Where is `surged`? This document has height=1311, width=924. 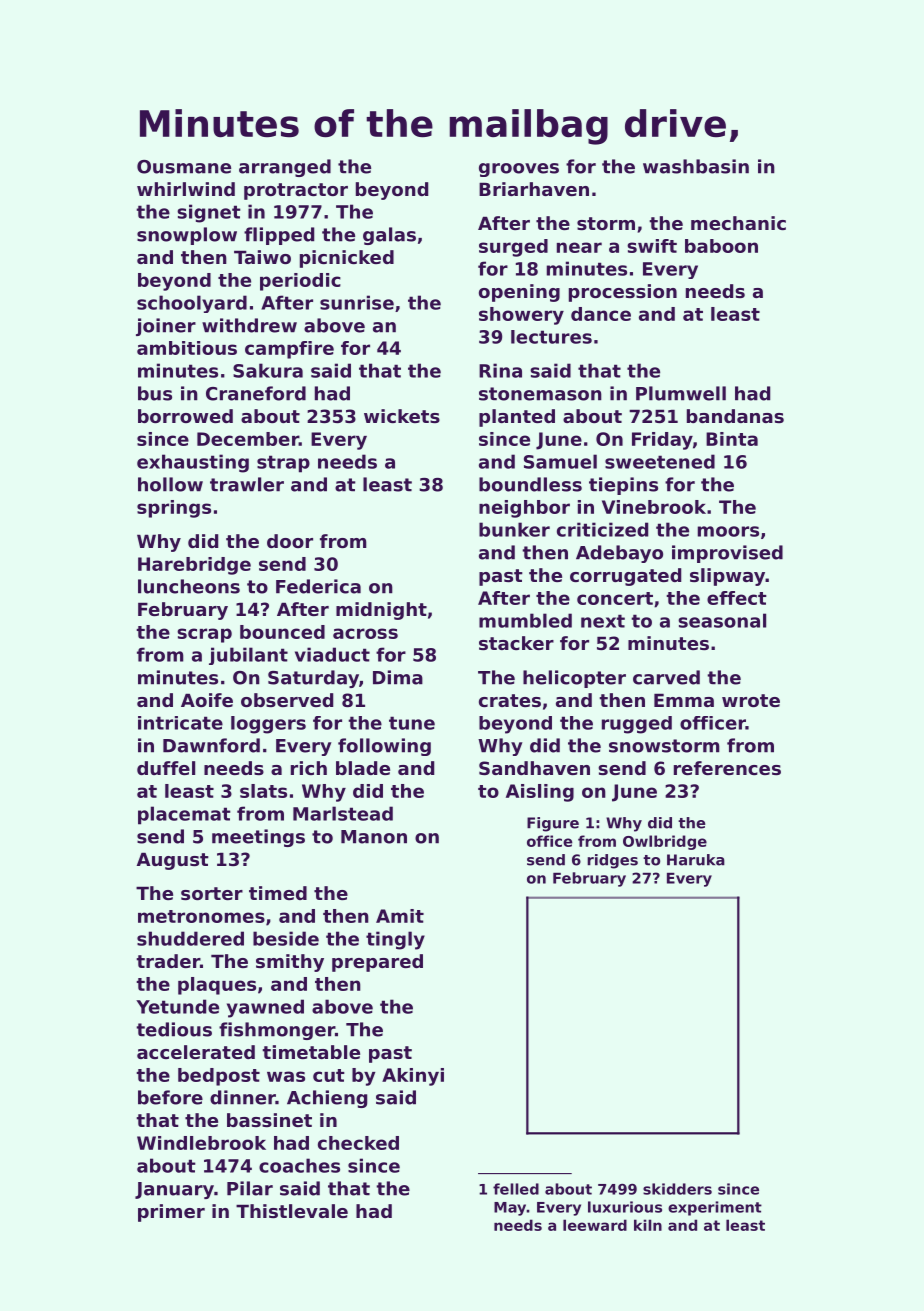
surged is located at coordinates (513, 248).
